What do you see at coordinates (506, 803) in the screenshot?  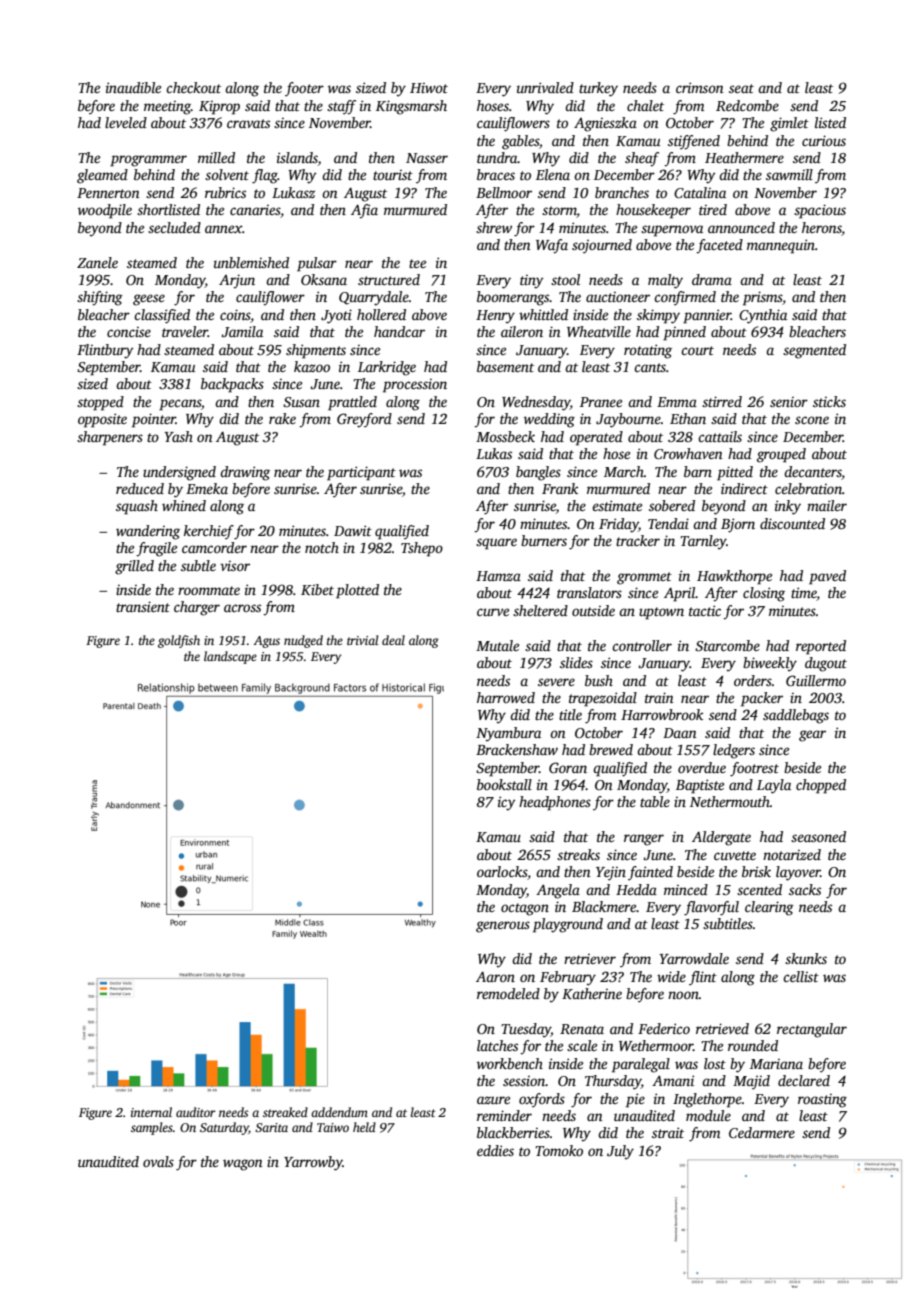 I see `icy` at bounding box center [506, 803].
